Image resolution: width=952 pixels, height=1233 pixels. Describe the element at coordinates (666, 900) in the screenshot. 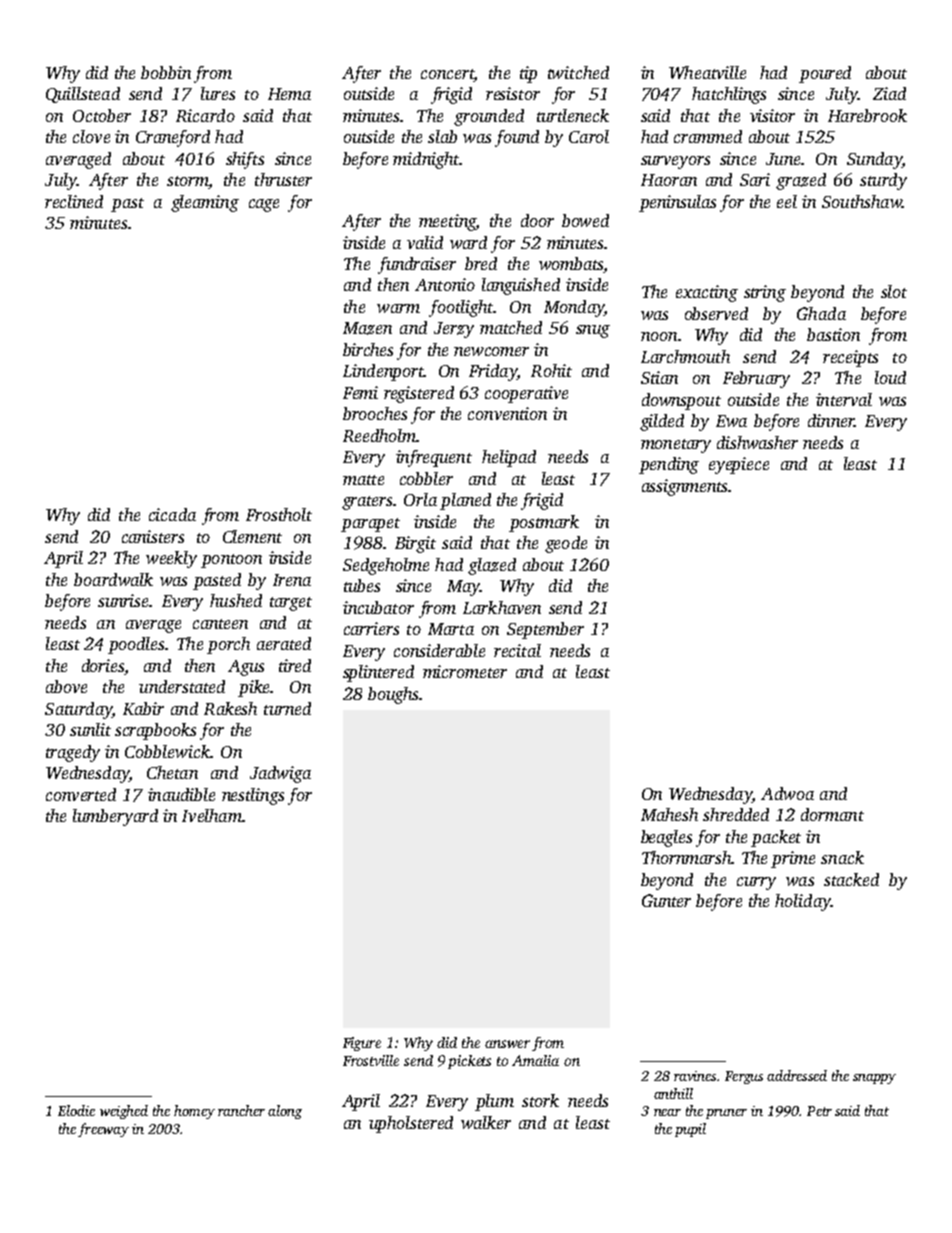

I see `Gunter` at that location.
